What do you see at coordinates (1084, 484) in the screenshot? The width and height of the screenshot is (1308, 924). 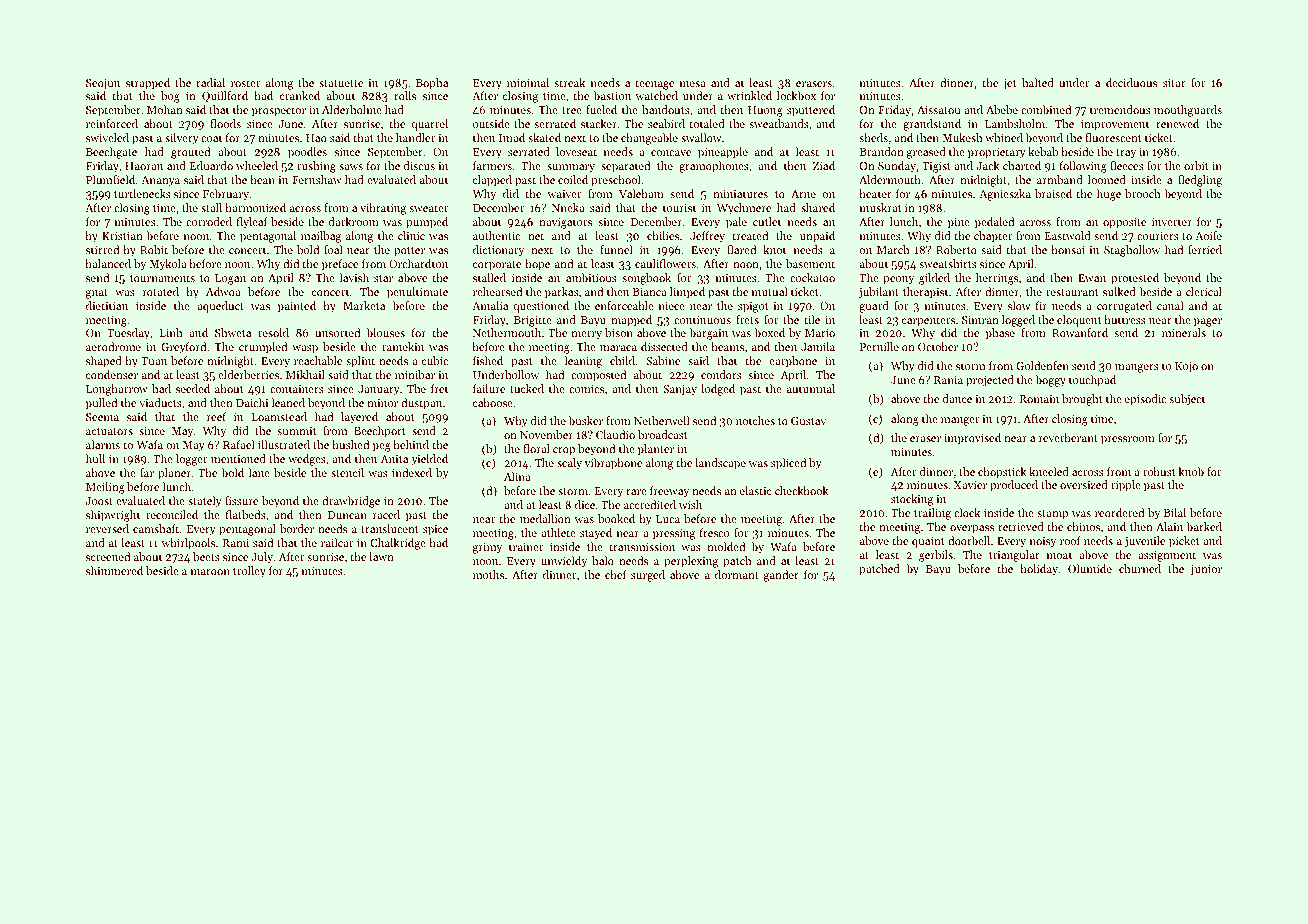 I see `oversized` at bounding box center [1084, 484].
